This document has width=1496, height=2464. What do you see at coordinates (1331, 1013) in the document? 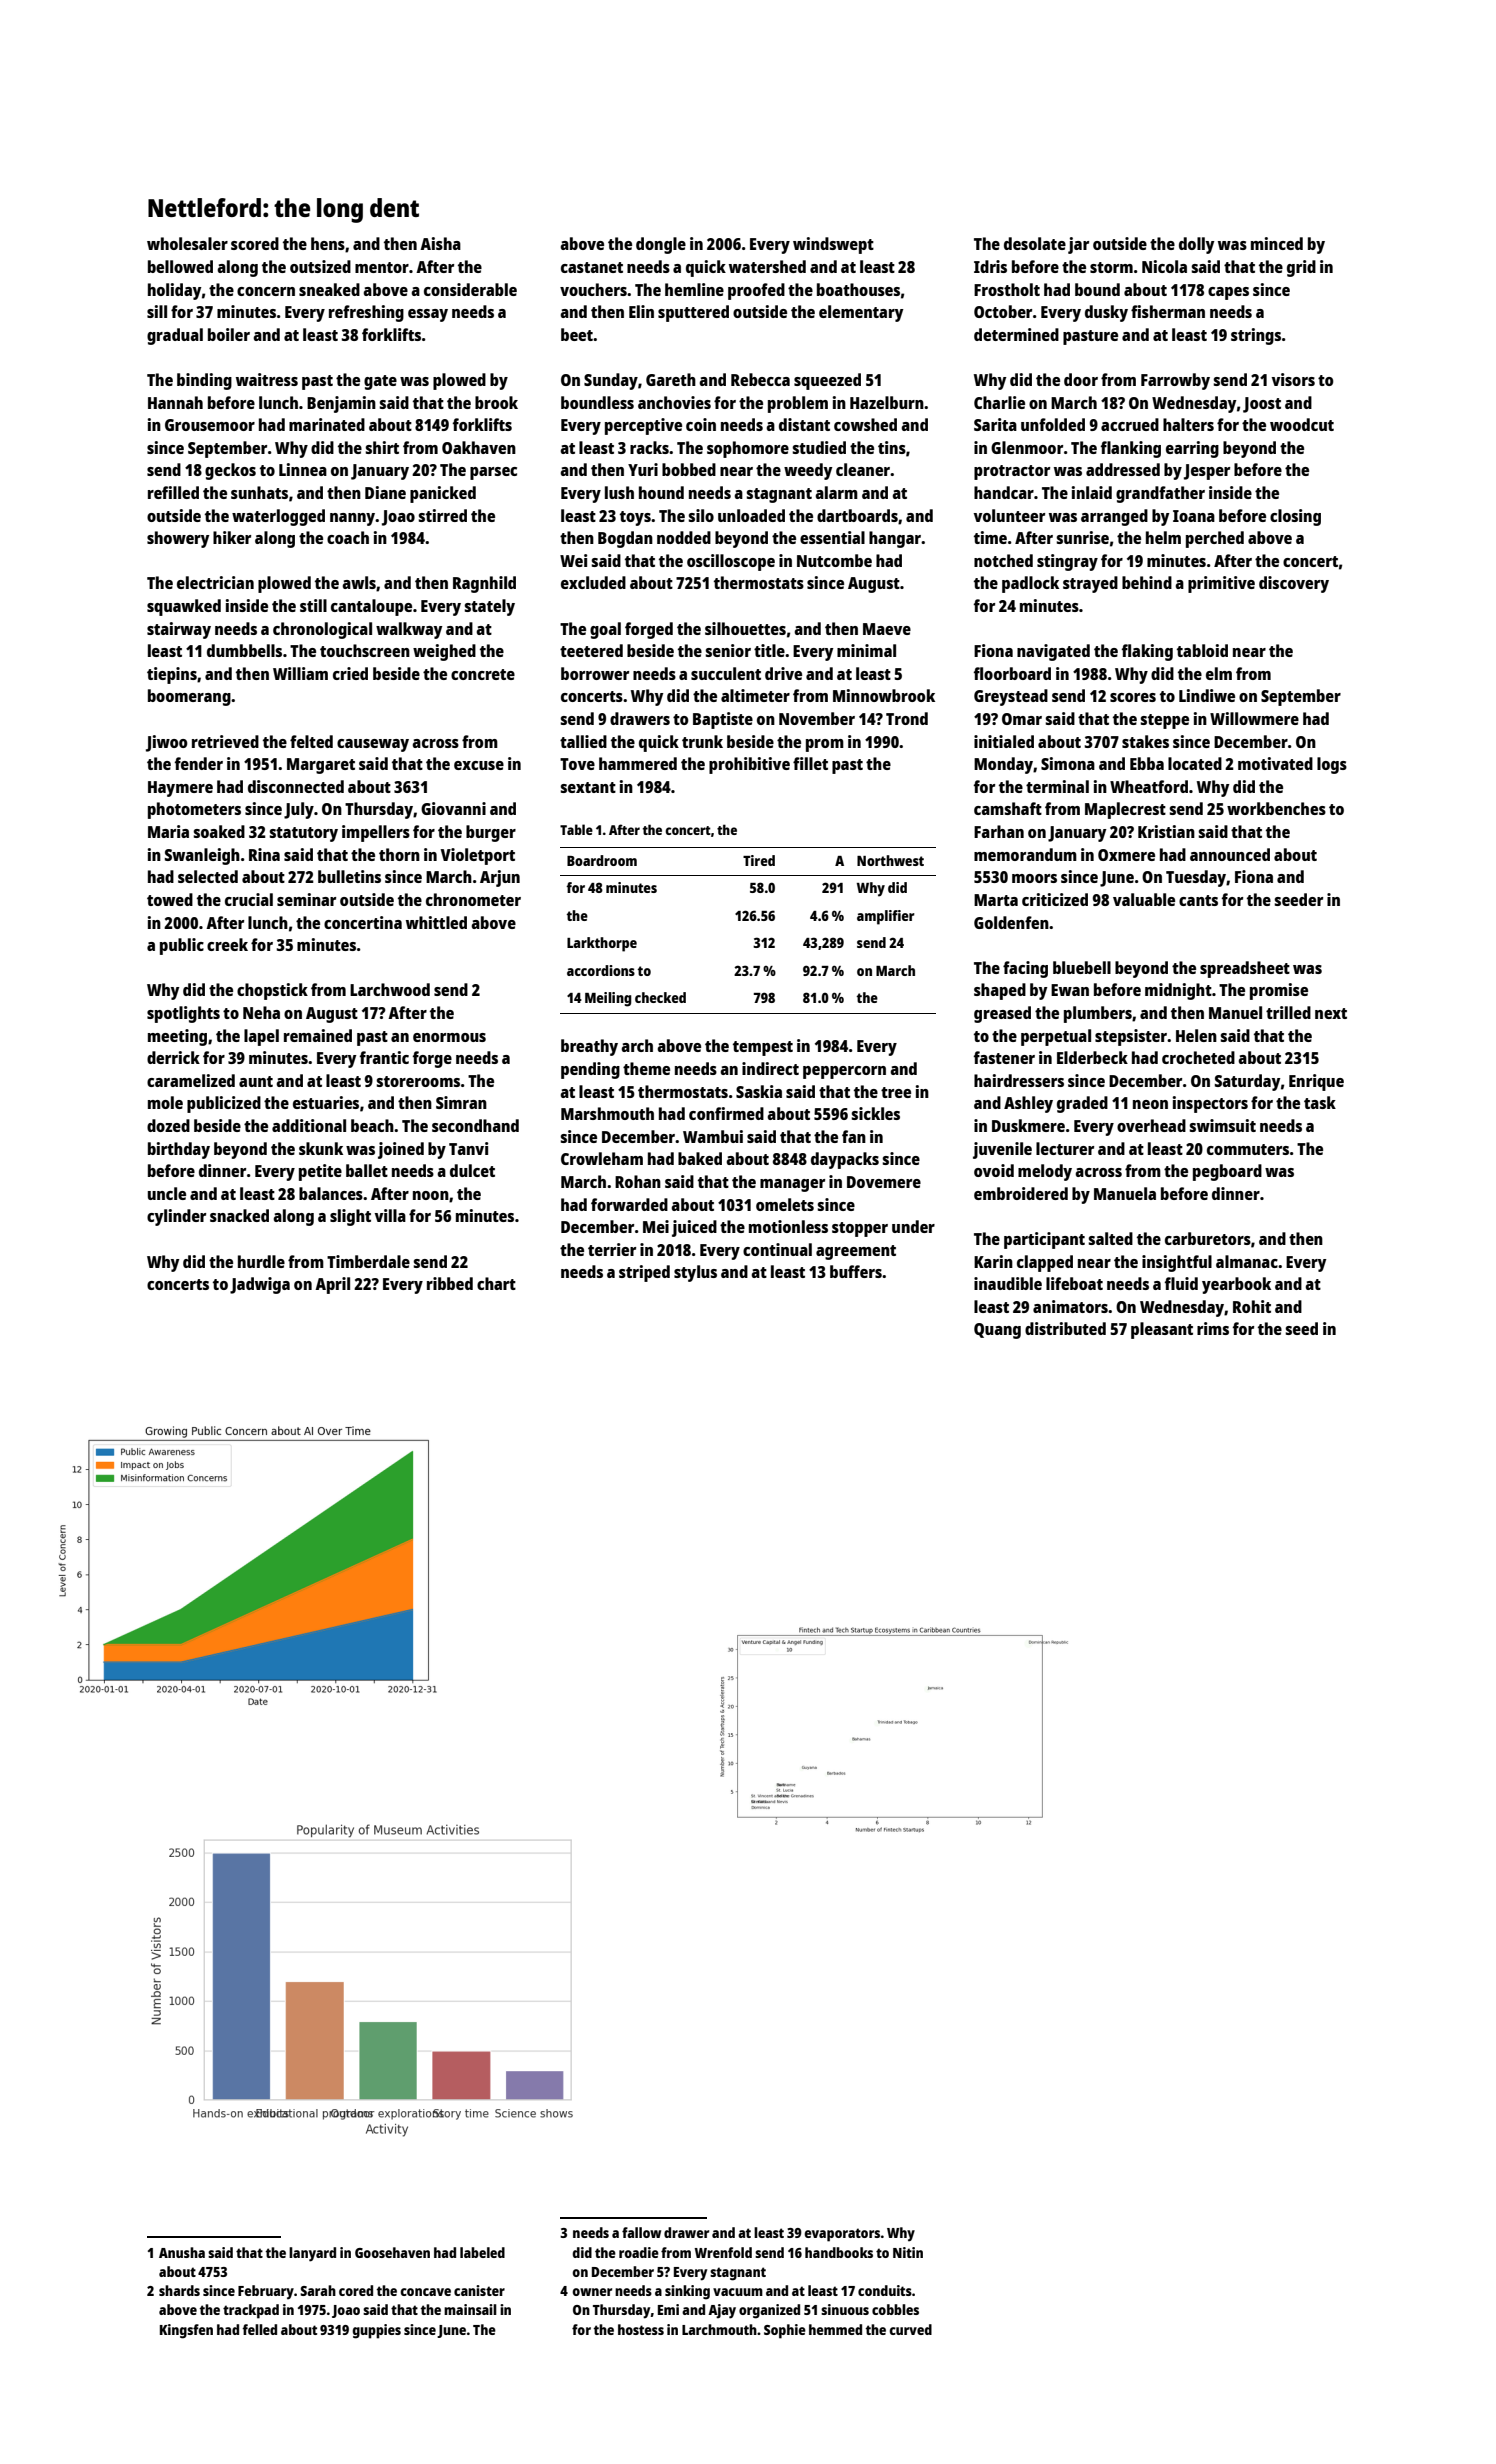
I see `next` at bounding box center [1331, 1013].
